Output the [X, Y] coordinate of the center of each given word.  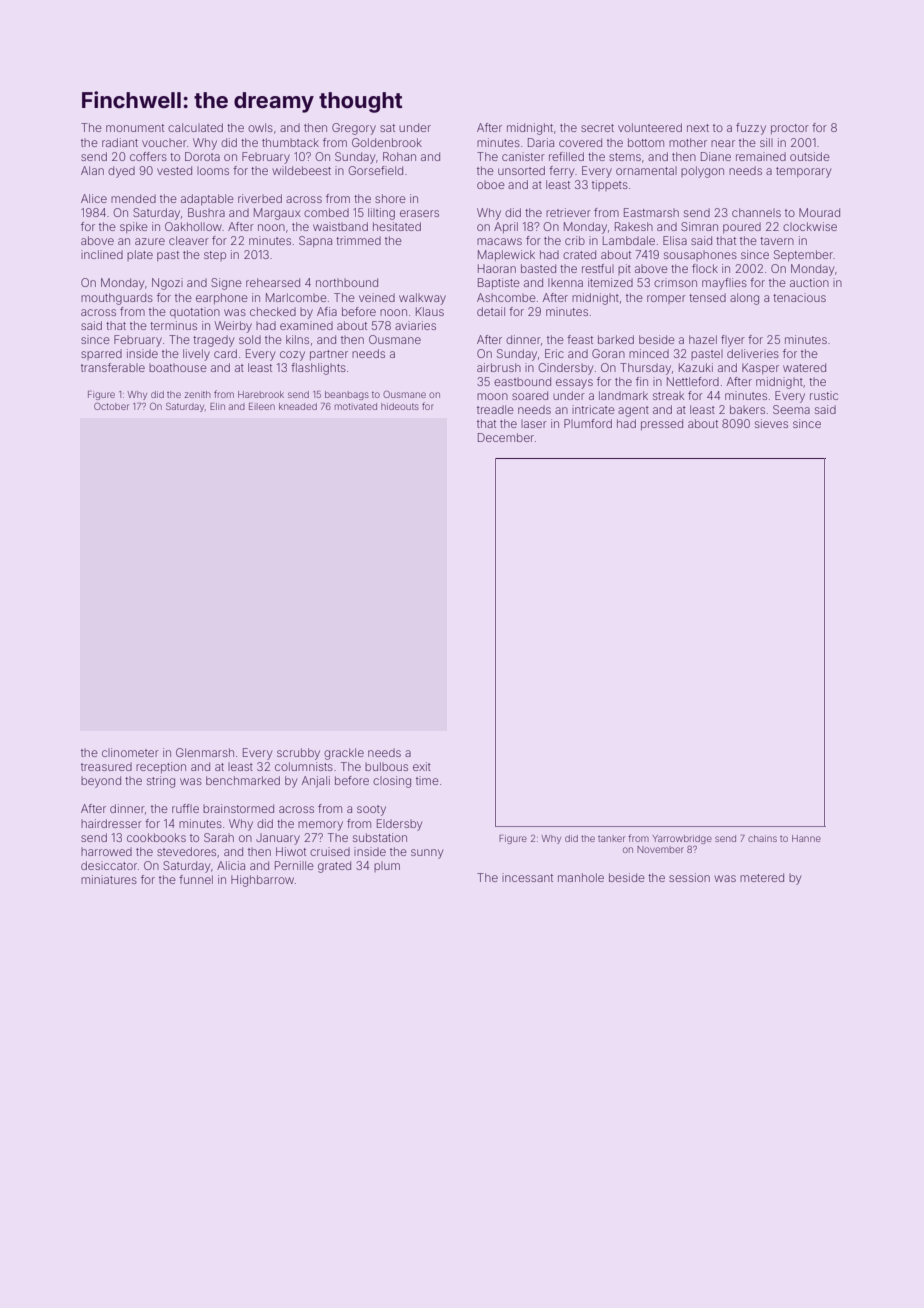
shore [390, 198]
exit [422, 766]
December [506, 437]
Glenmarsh [205, 752]
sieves [771, 423]
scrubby [298, 754]
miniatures [109, 879]
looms [213, 171]
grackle [344, 754]
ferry [561, 172]
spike [134, 227]
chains [762, 838]
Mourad [819, 212]
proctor [790, 129]
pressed [662, 424]
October [111, 406]
